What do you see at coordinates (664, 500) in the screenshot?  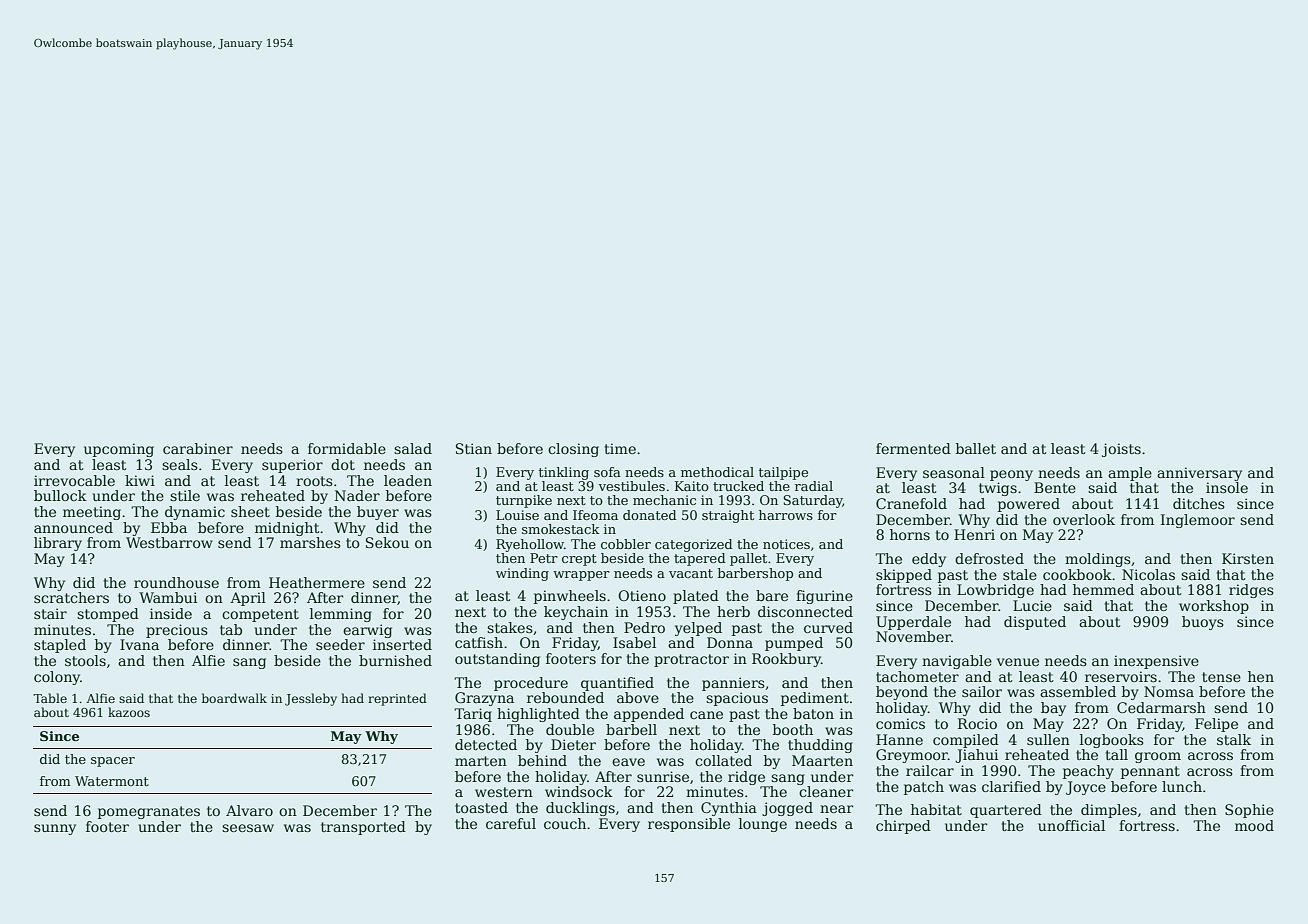 I see `mechanic` at bounding box center [664, 500].
